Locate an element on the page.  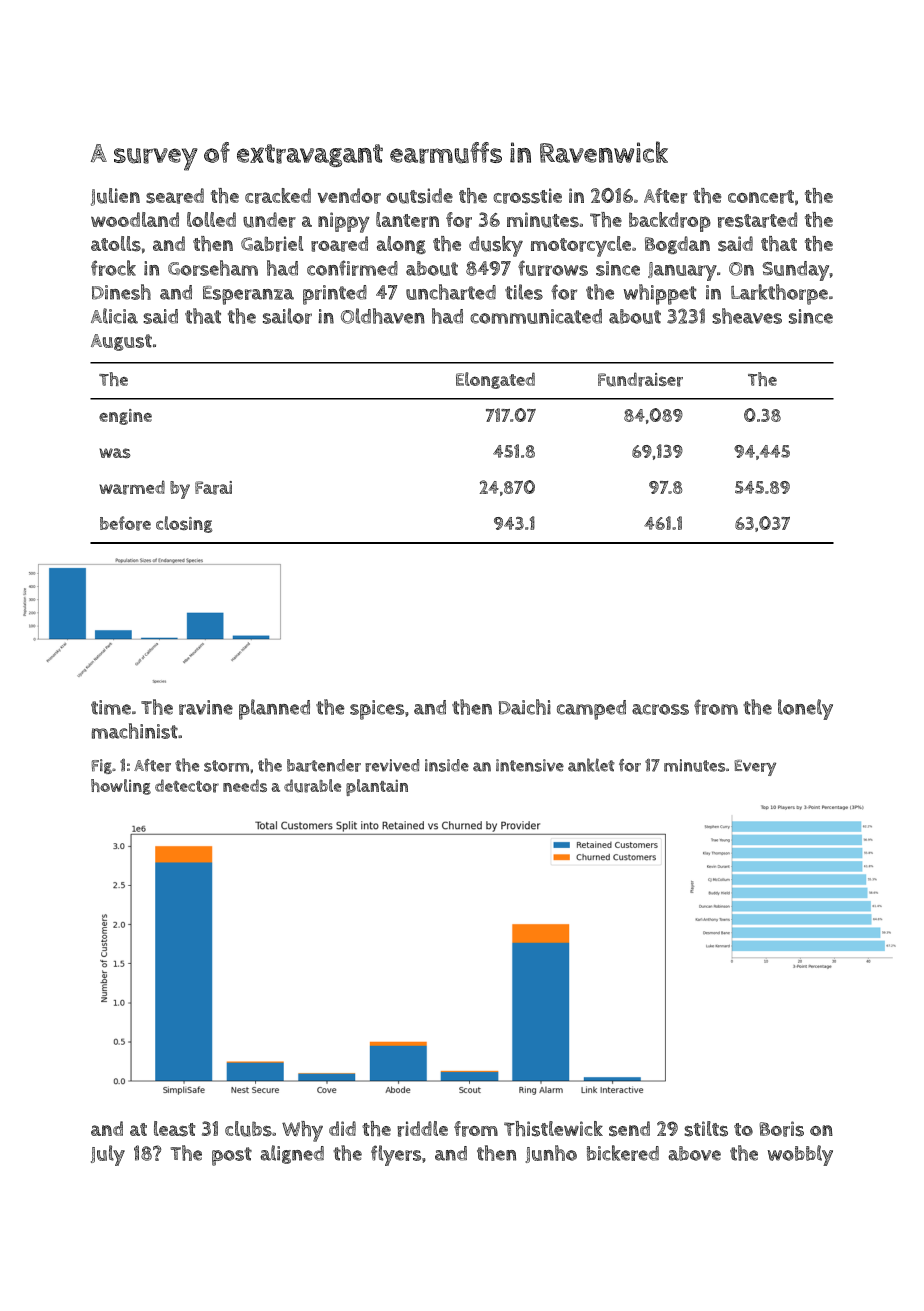
plantain is located at coordinates (377, 787).
